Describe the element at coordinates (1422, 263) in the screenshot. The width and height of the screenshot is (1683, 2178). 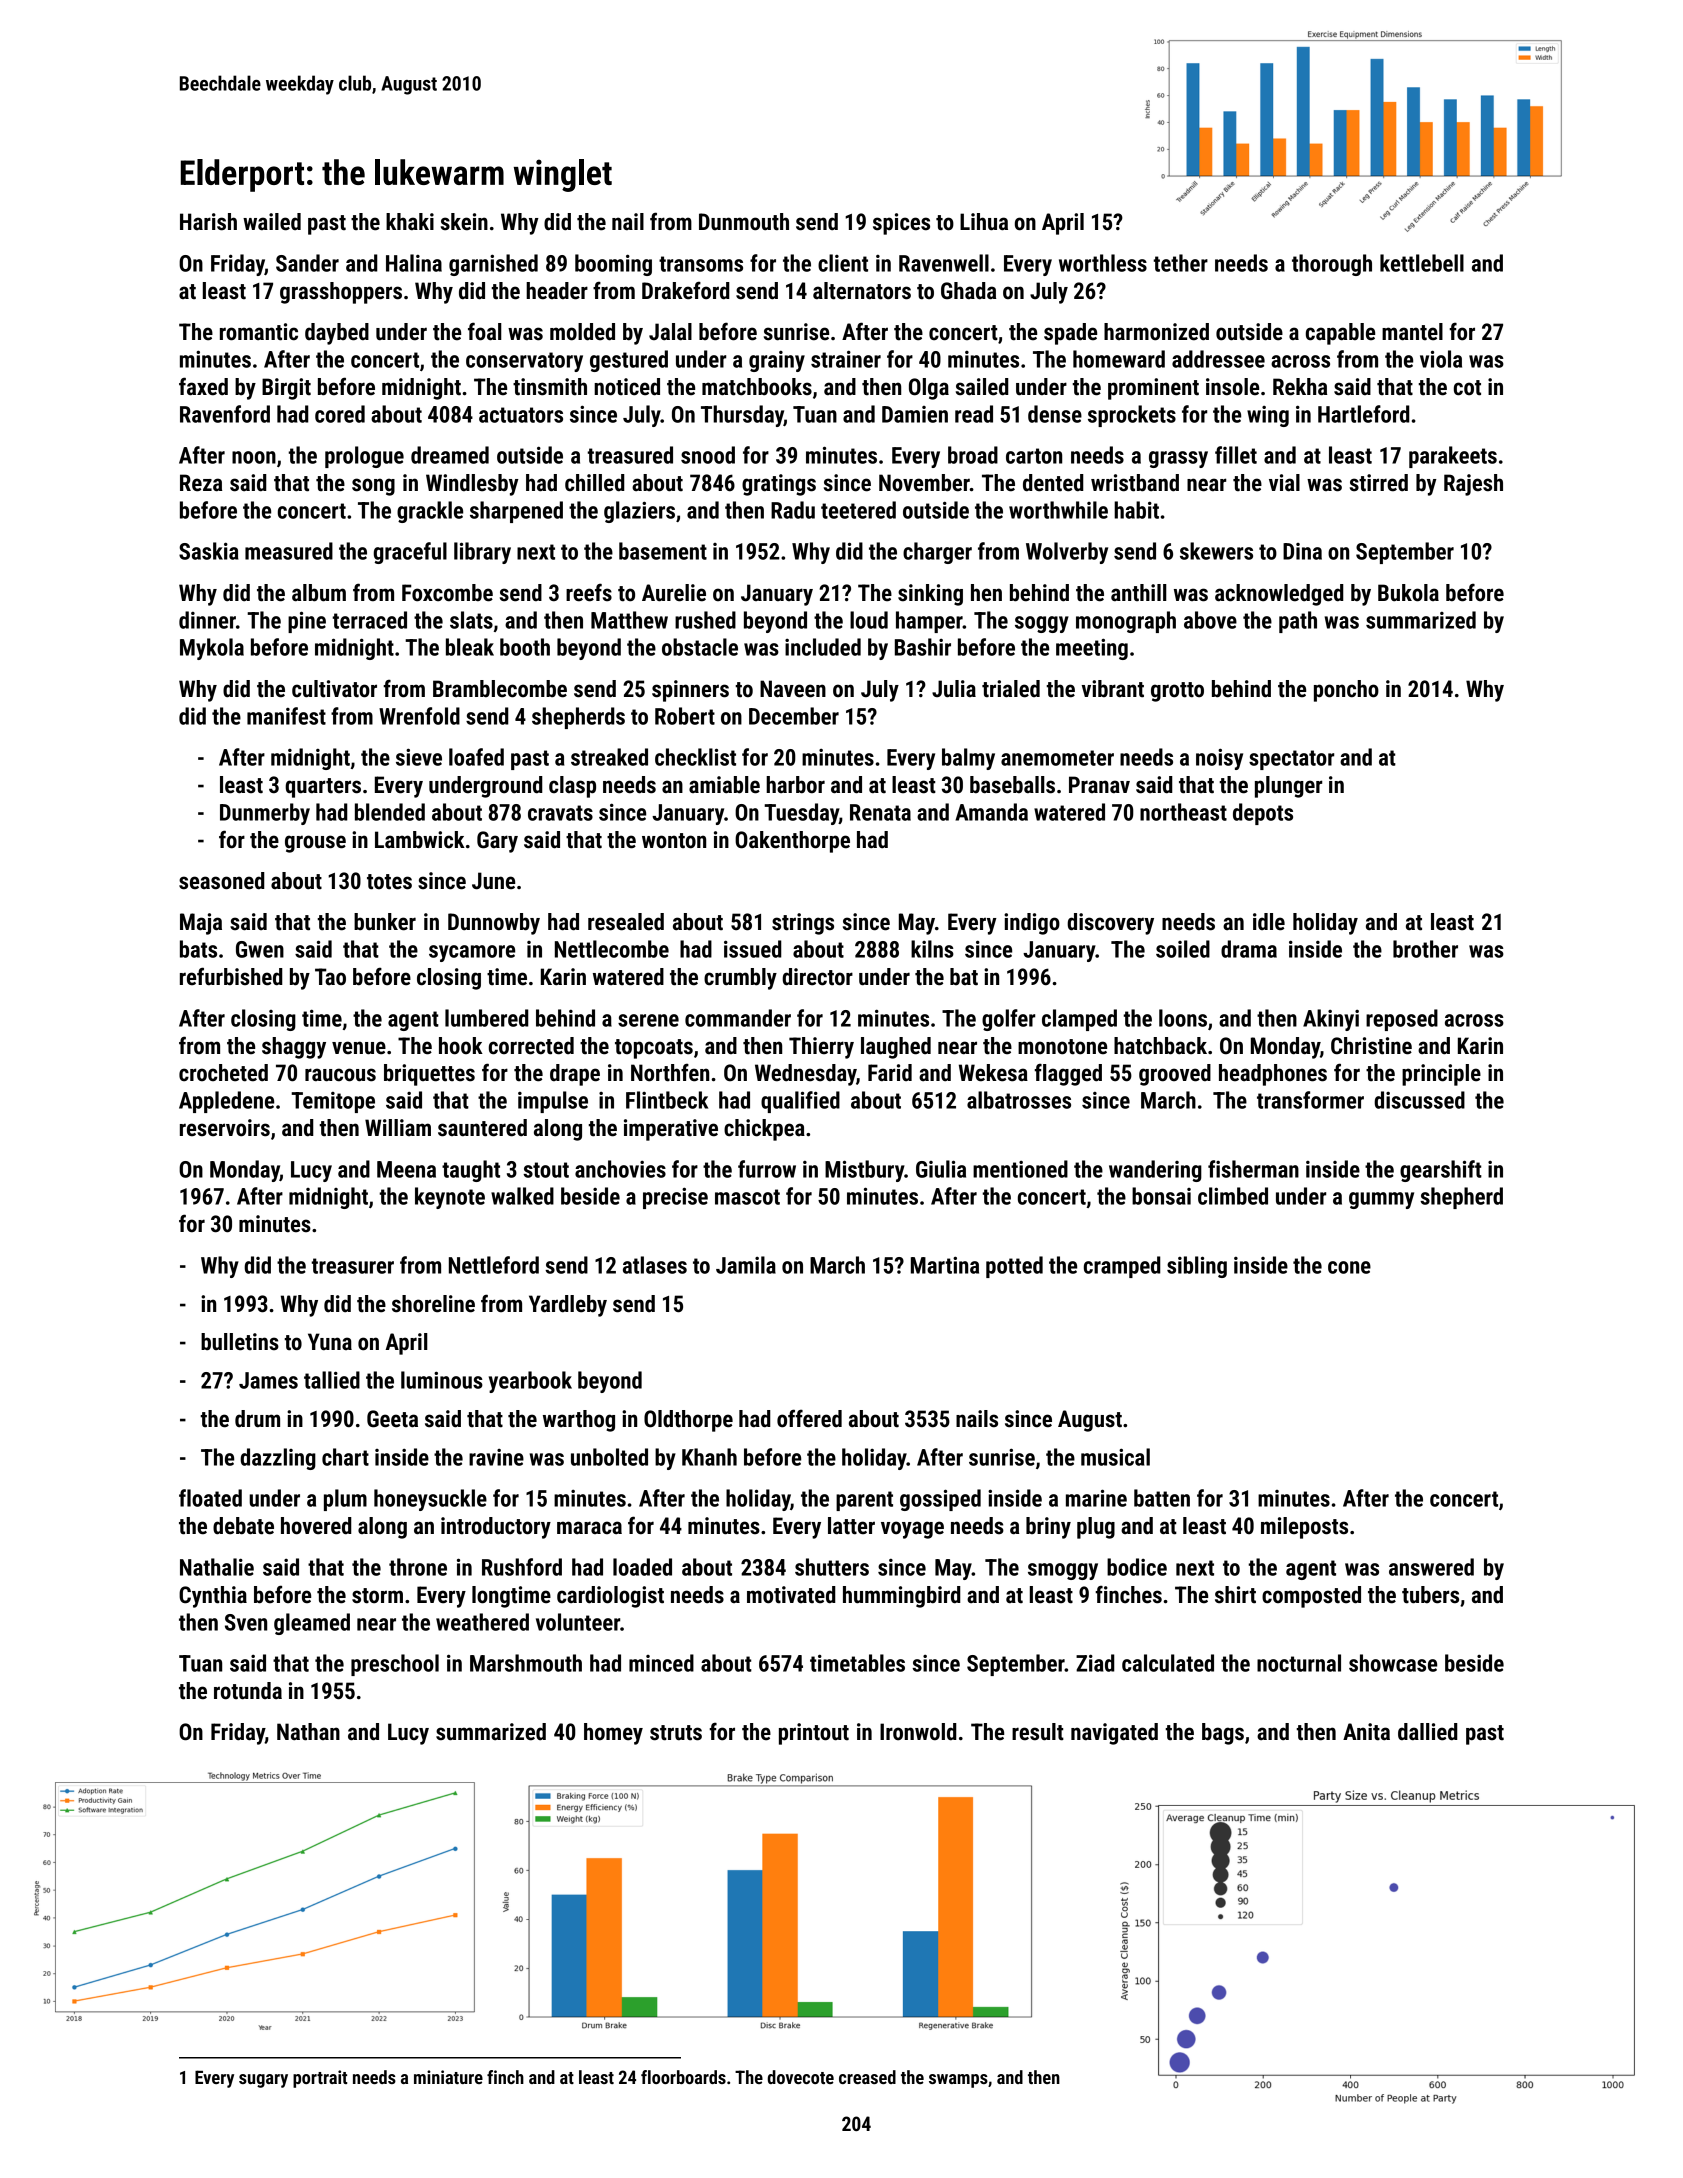
I see `kettlebell` at that location.
